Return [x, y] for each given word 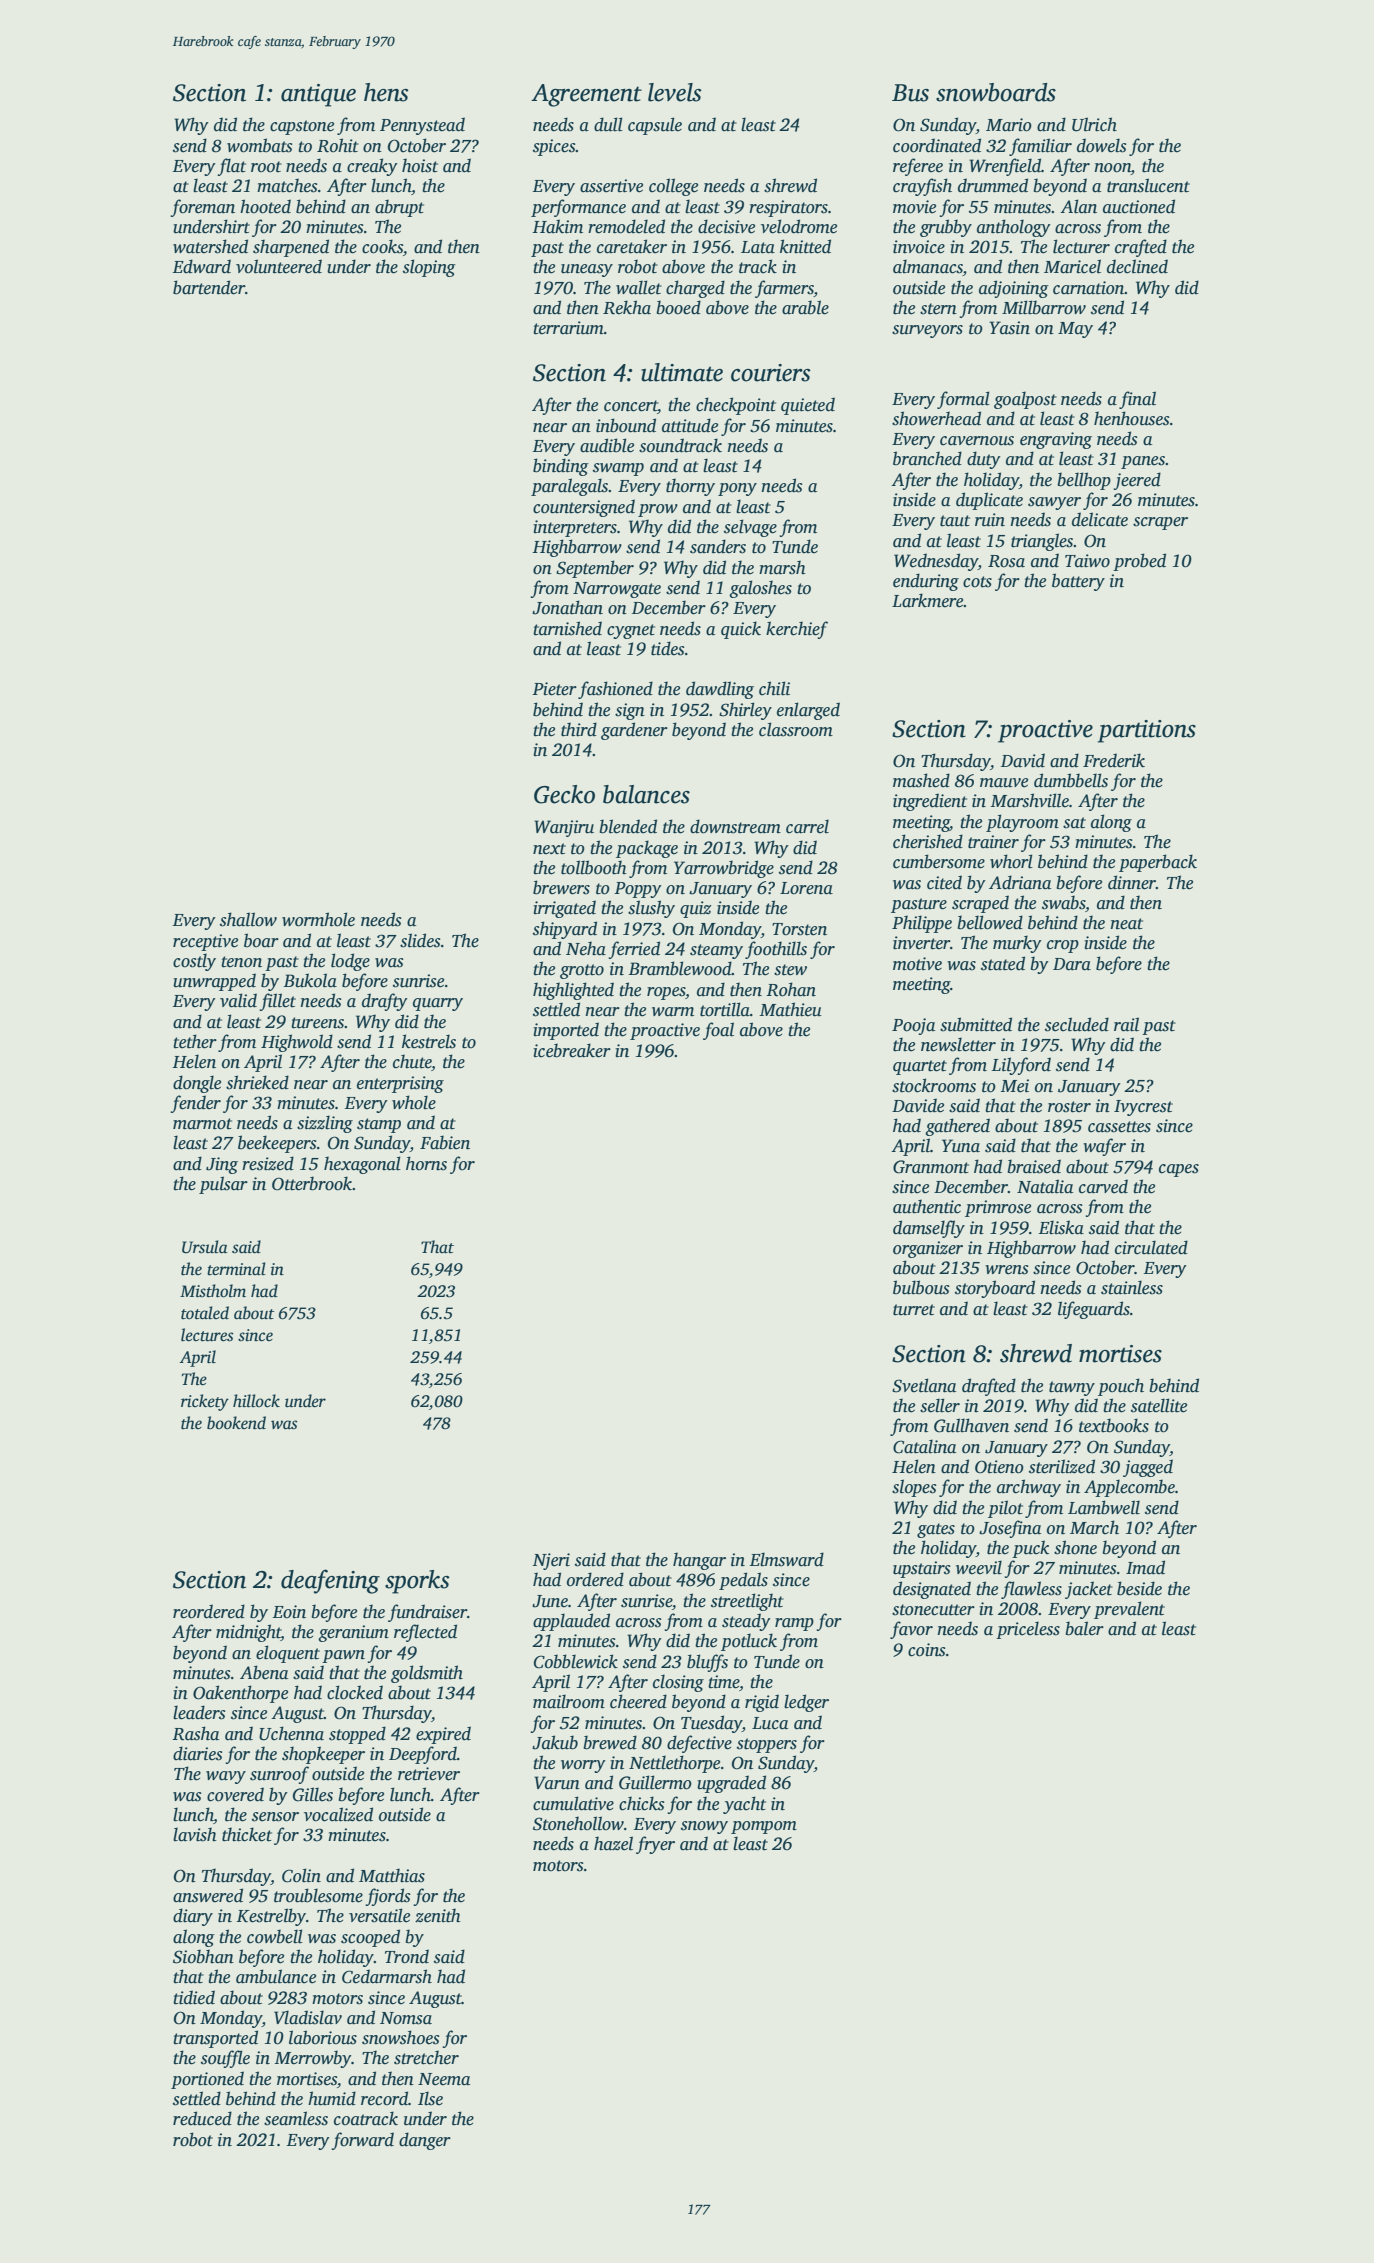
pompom [764, 1827]
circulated [1151, 1247]
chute [412, 1062]
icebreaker [572, 1050]
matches [287, 185]
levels [675, 92]
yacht [744, 1805]
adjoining [1014, 289]
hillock [256, 1401]
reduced [202, 2118]
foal [718, 1031]
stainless [1132, 1287]
